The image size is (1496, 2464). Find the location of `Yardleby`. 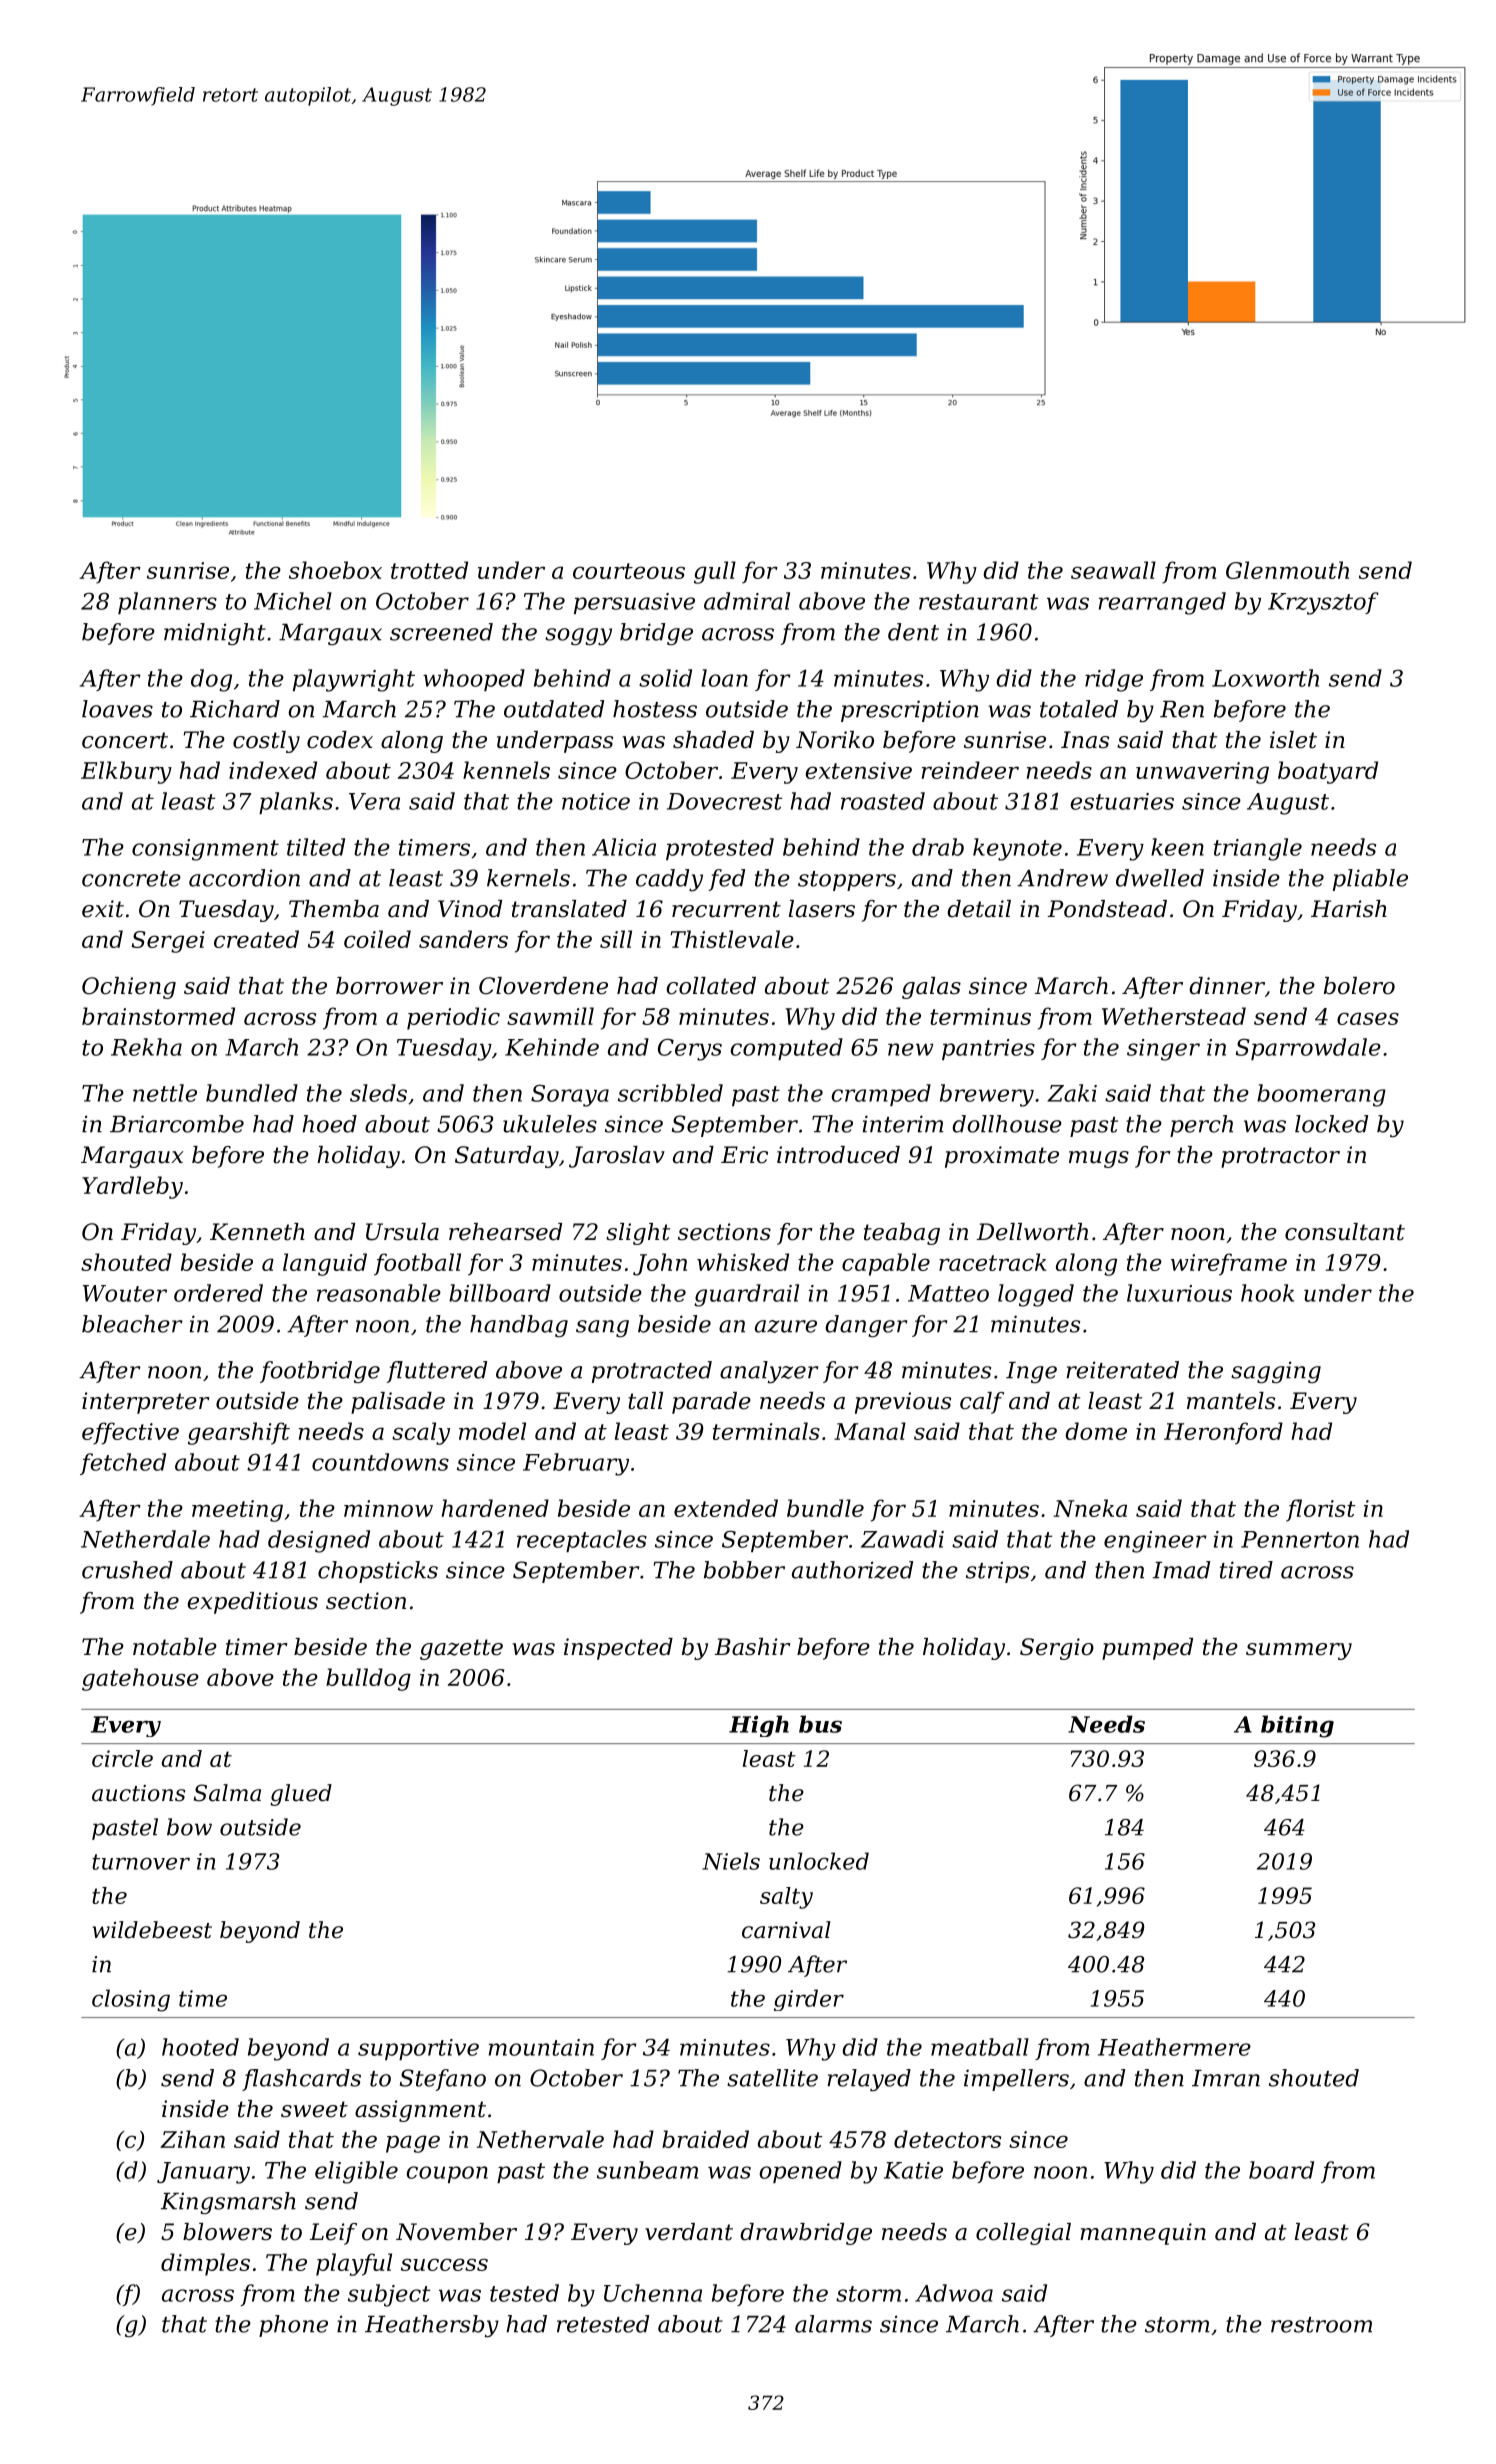

Yardleby is located at coordinates (132, 1187).
